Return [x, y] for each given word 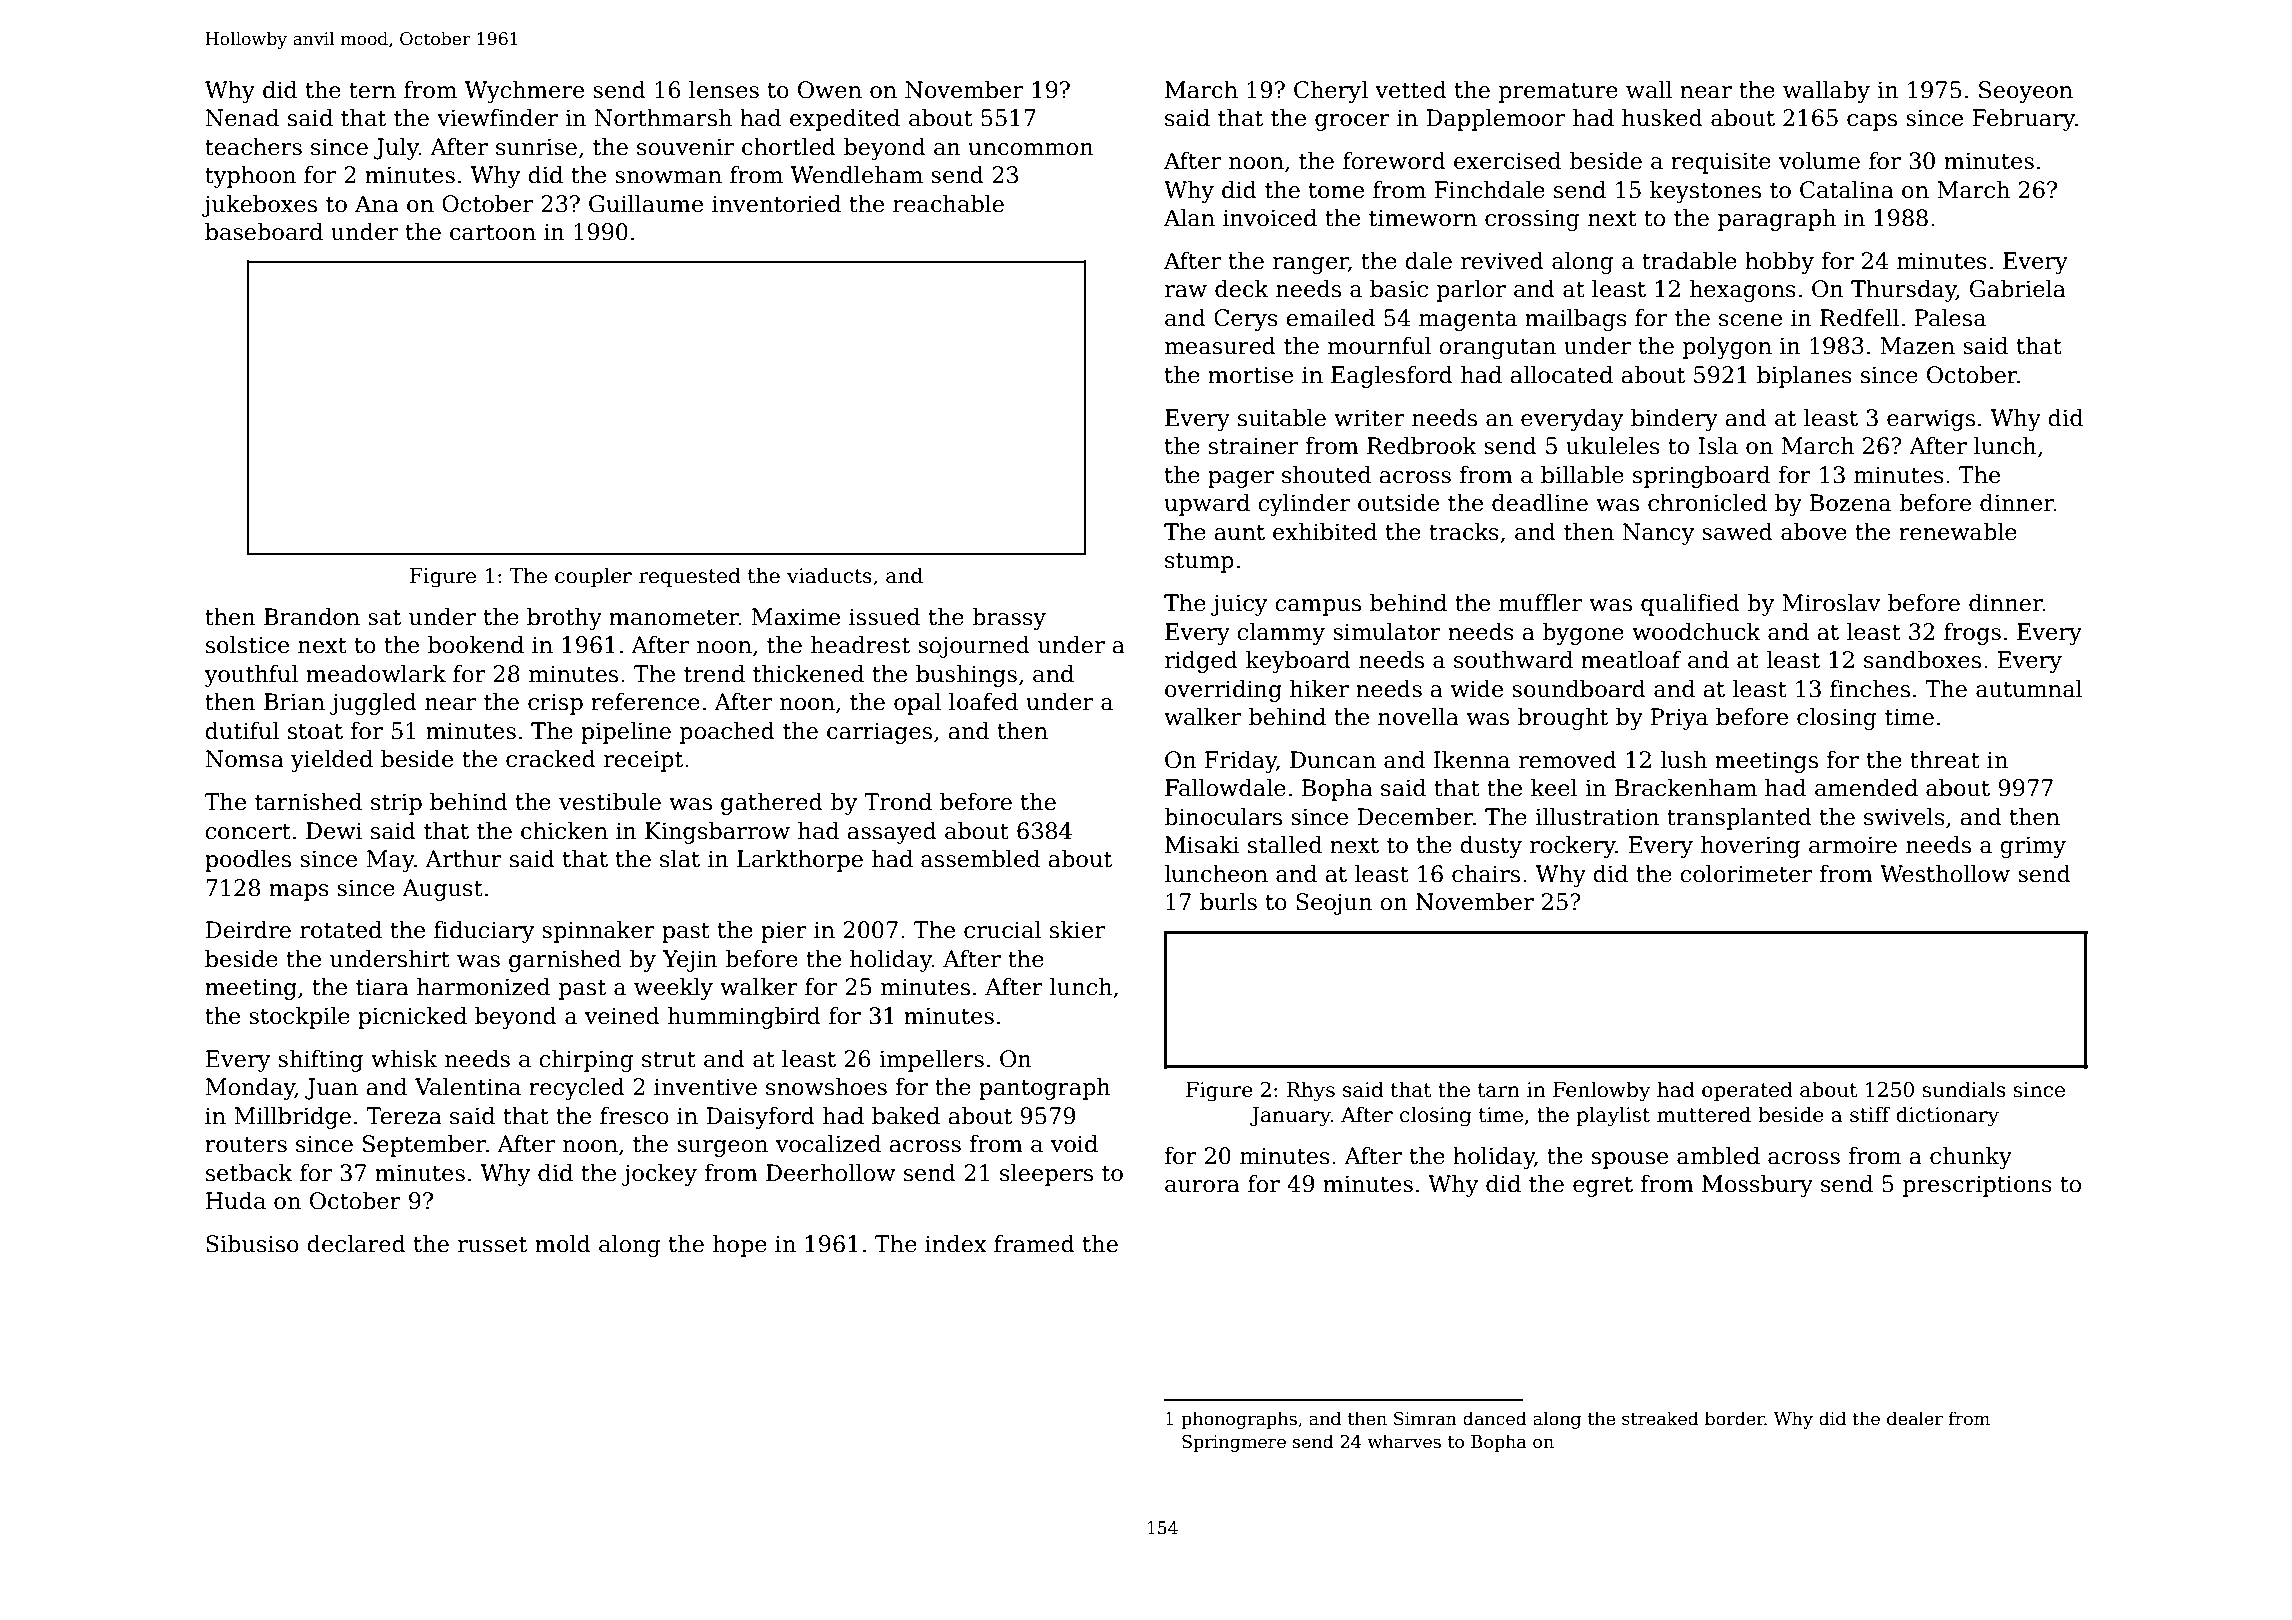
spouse [1630, 1160]
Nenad [242, 118]
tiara [382, 987]
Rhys [1310, 1091]
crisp [555, 704]
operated [1747, 1091]
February [2023, 120]
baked [906, 1116]
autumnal [2029, 689]
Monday [250, 1089]
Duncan [1333, 760]
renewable [1958, 532]
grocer [1352, 122]
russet [492, 1245]
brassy [1009, 619]
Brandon [312, 617]
